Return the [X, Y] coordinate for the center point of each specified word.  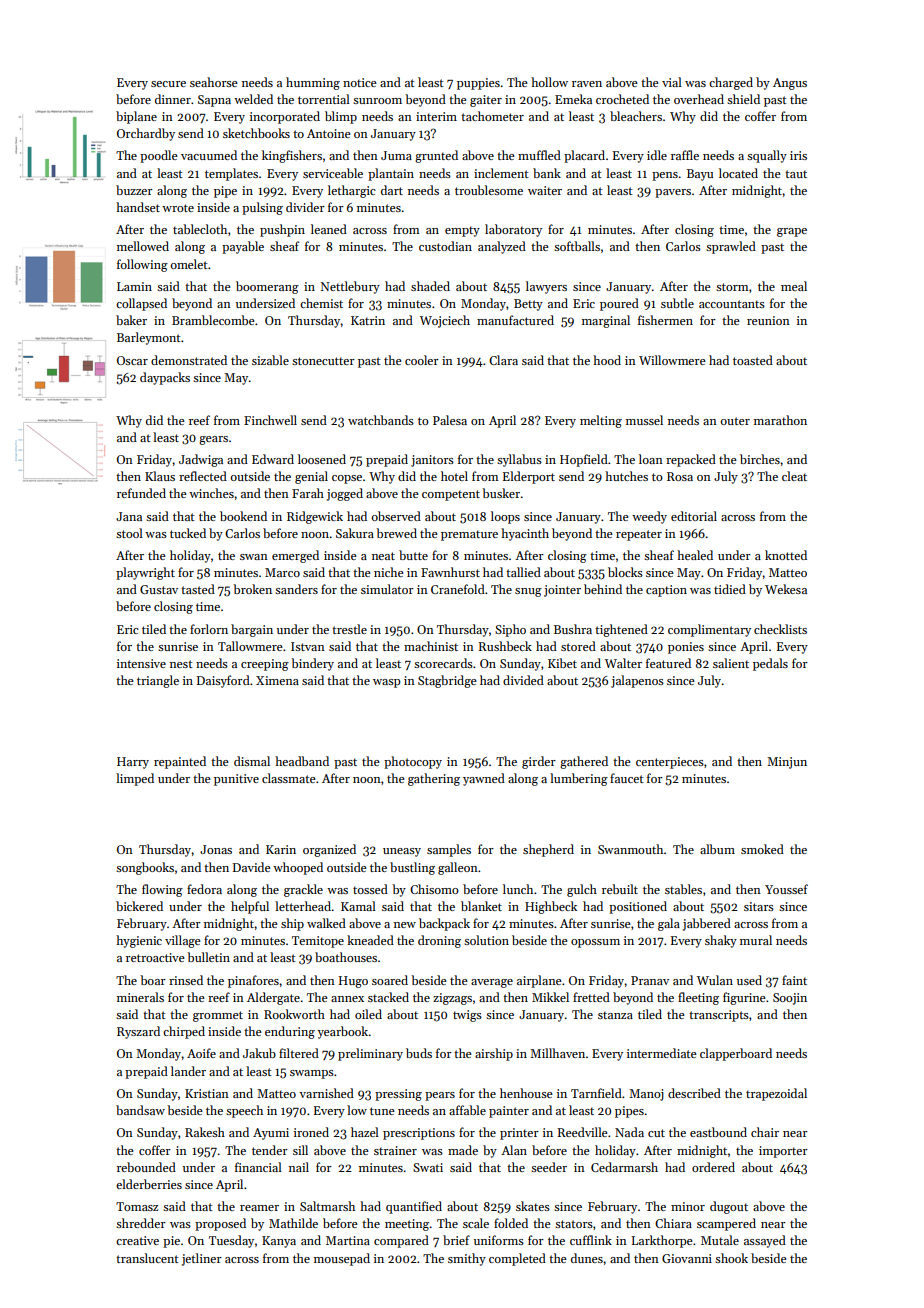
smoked [762, 849]
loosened [322, 459]
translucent [147, 1258]
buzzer [134, 190]
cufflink [591, 1240]
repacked [691, 460]
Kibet [562, 663]
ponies [686, 648]
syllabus [519, 460]
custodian [445, 246]
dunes [587, 1258]
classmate [289, 778]
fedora [204, 889]
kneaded [370, 940]
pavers [673, 193]
